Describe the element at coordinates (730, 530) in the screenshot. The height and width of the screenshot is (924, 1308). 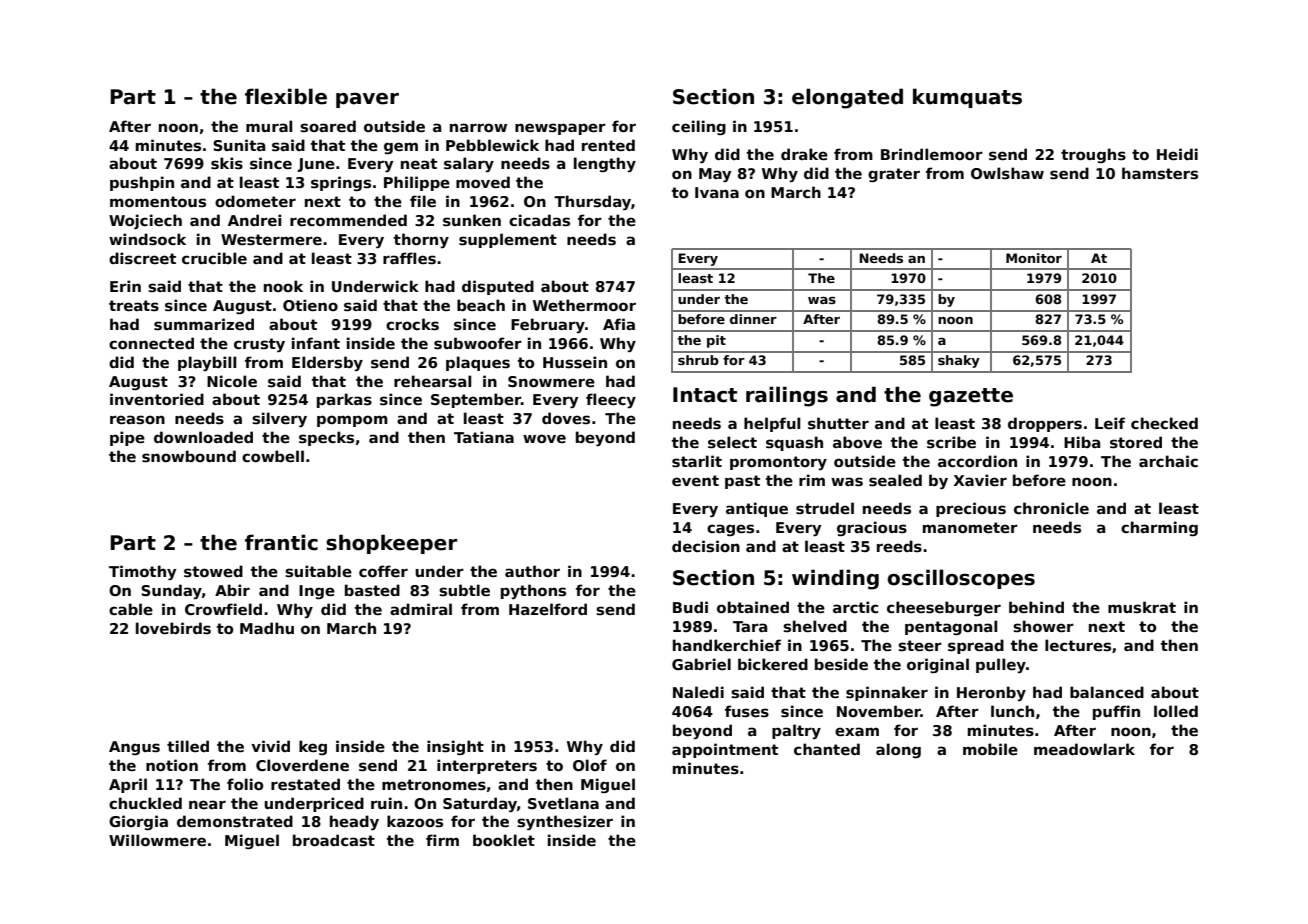
I see `cages` at that location.
